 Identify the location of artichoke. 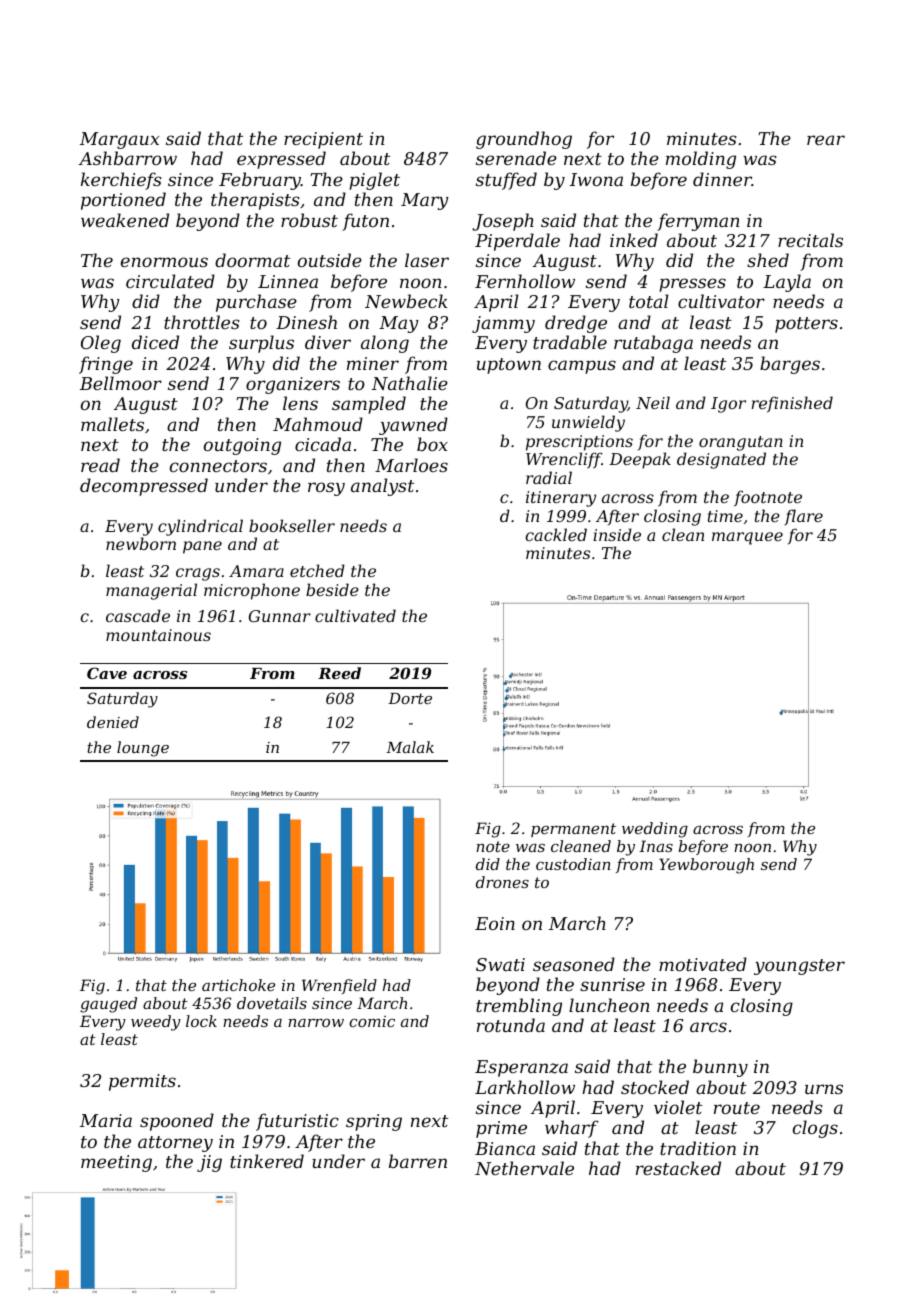
(238, 985).
